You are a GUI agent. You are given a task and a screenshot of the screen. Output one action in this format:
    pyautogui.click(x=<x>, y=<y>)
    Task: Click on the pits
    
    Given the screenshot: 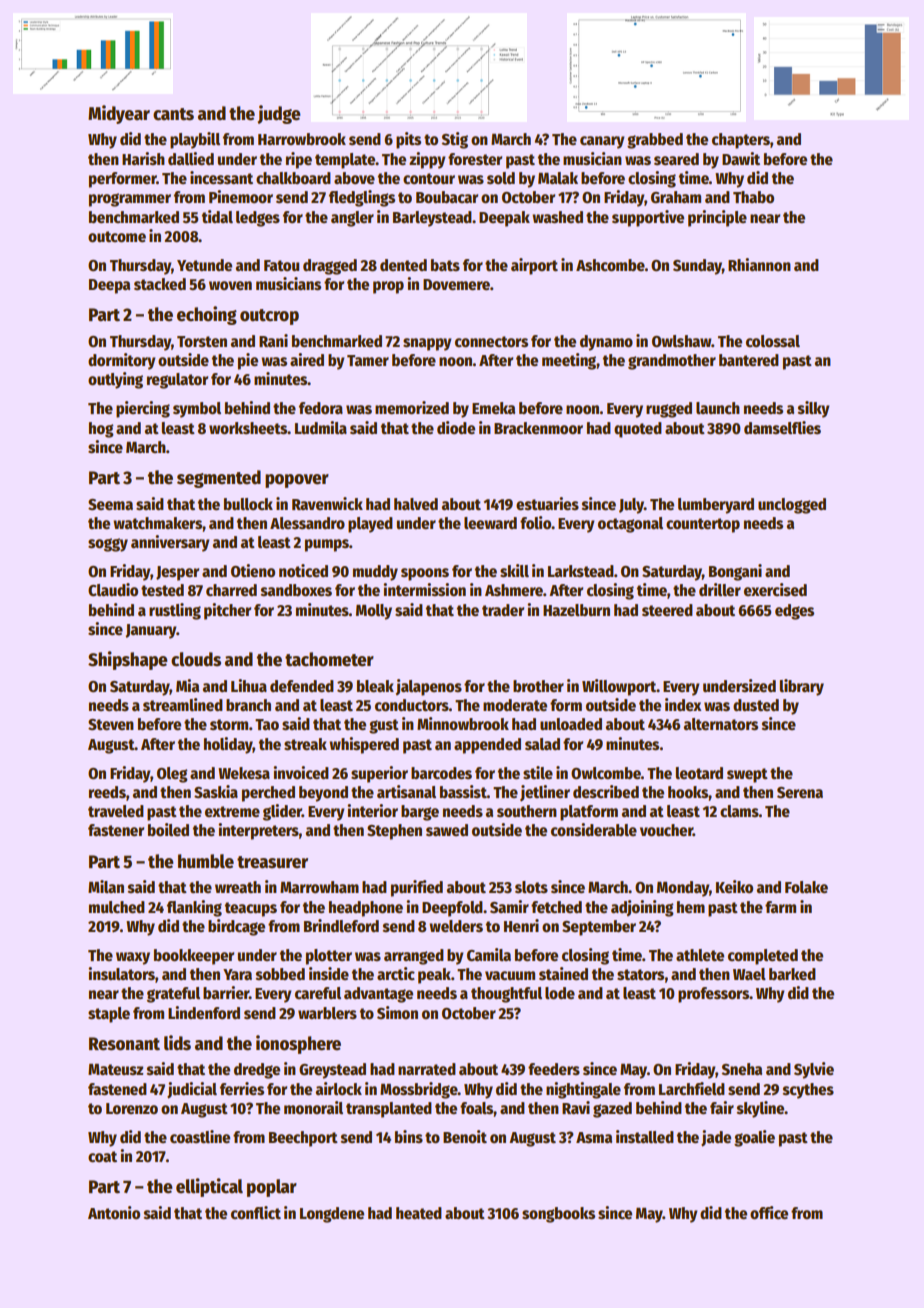 What is the action you would take?
    pyautogui.click(x=408, y=140)
